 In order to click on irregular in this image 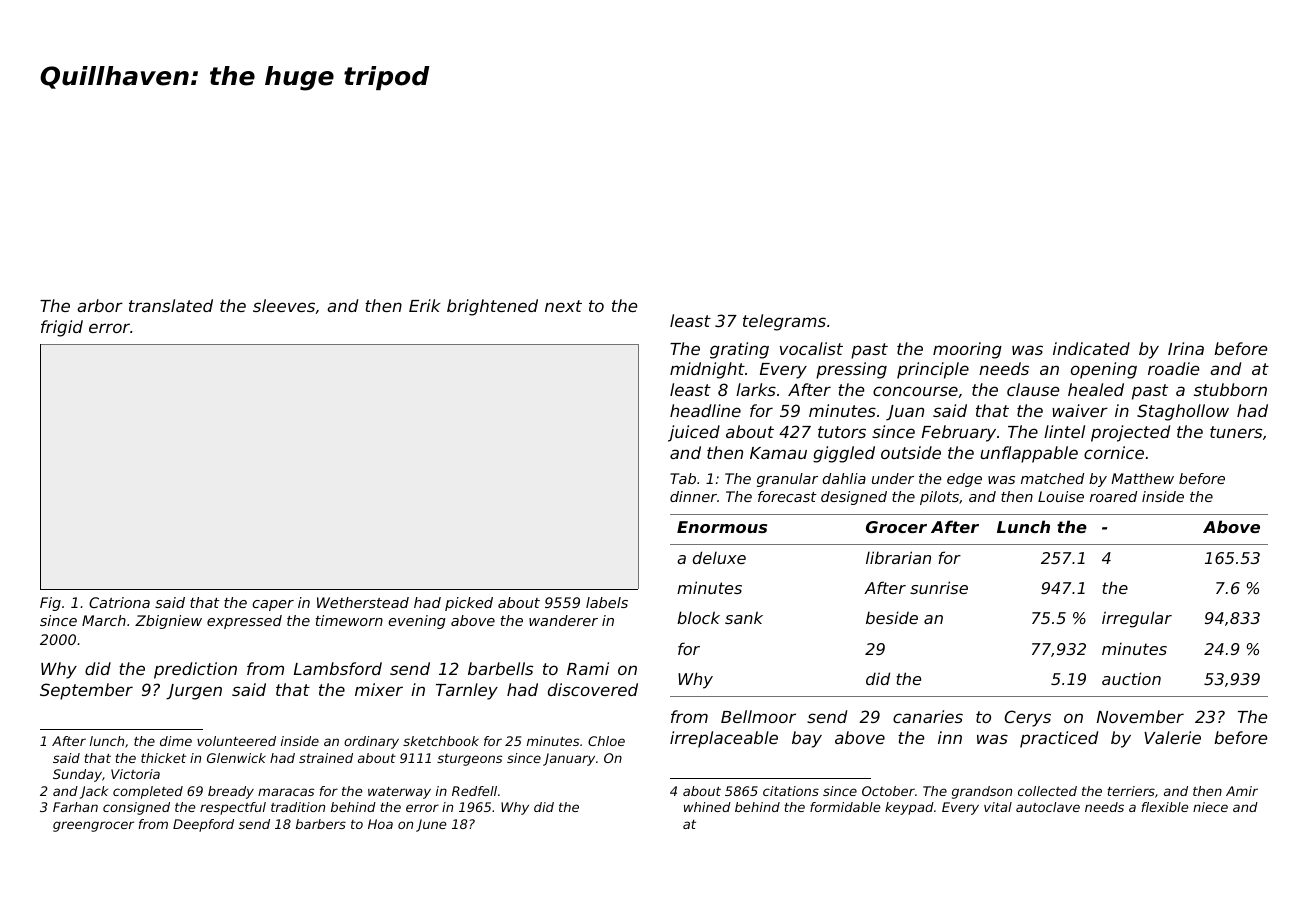, I will do `click(1137, 619)`.
